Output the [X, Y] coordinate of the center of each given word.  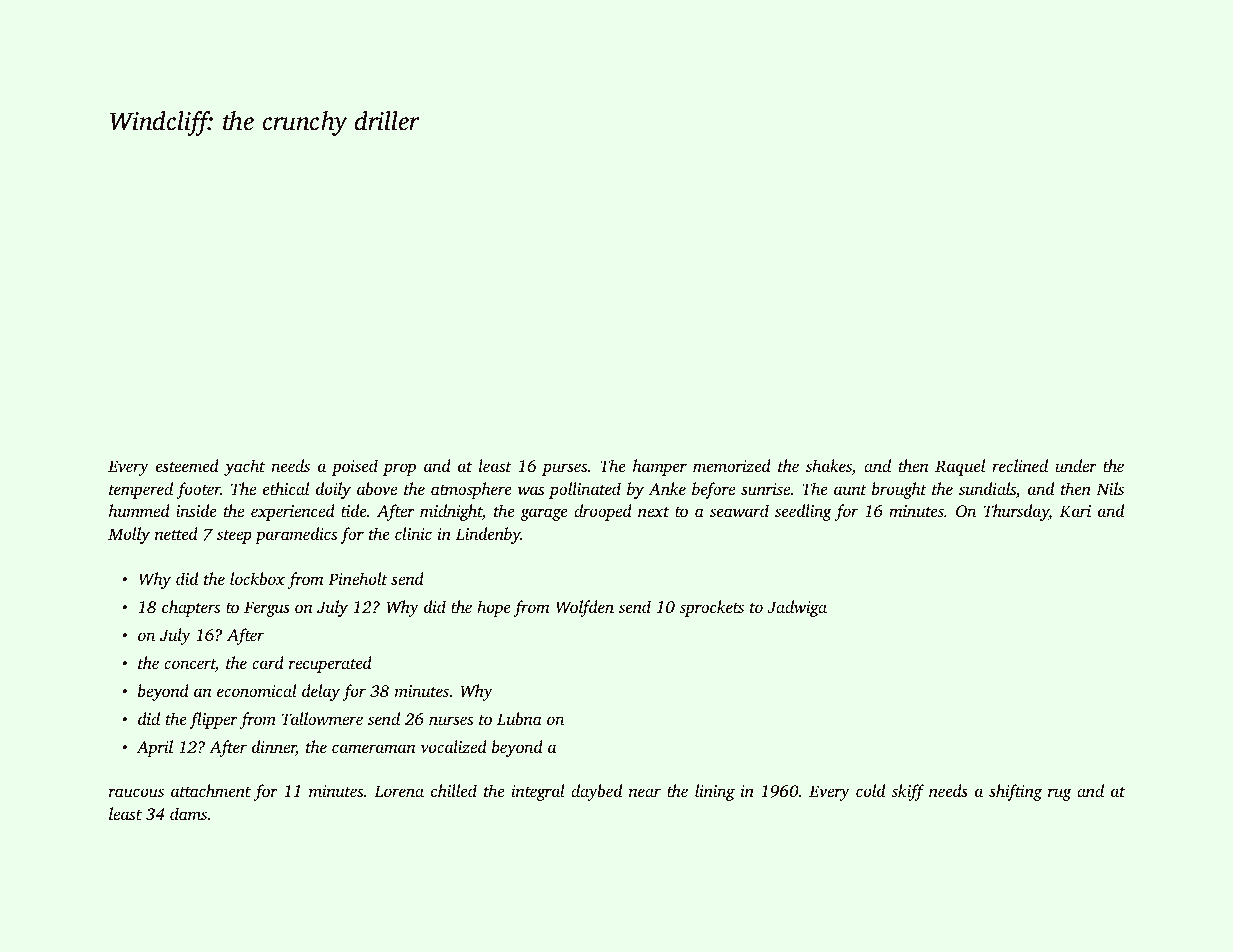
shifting [1015, 792]
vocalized [453, 746]
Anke [667, 488]
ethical [286, 488]
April [154, 748]
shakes [829, 467]
